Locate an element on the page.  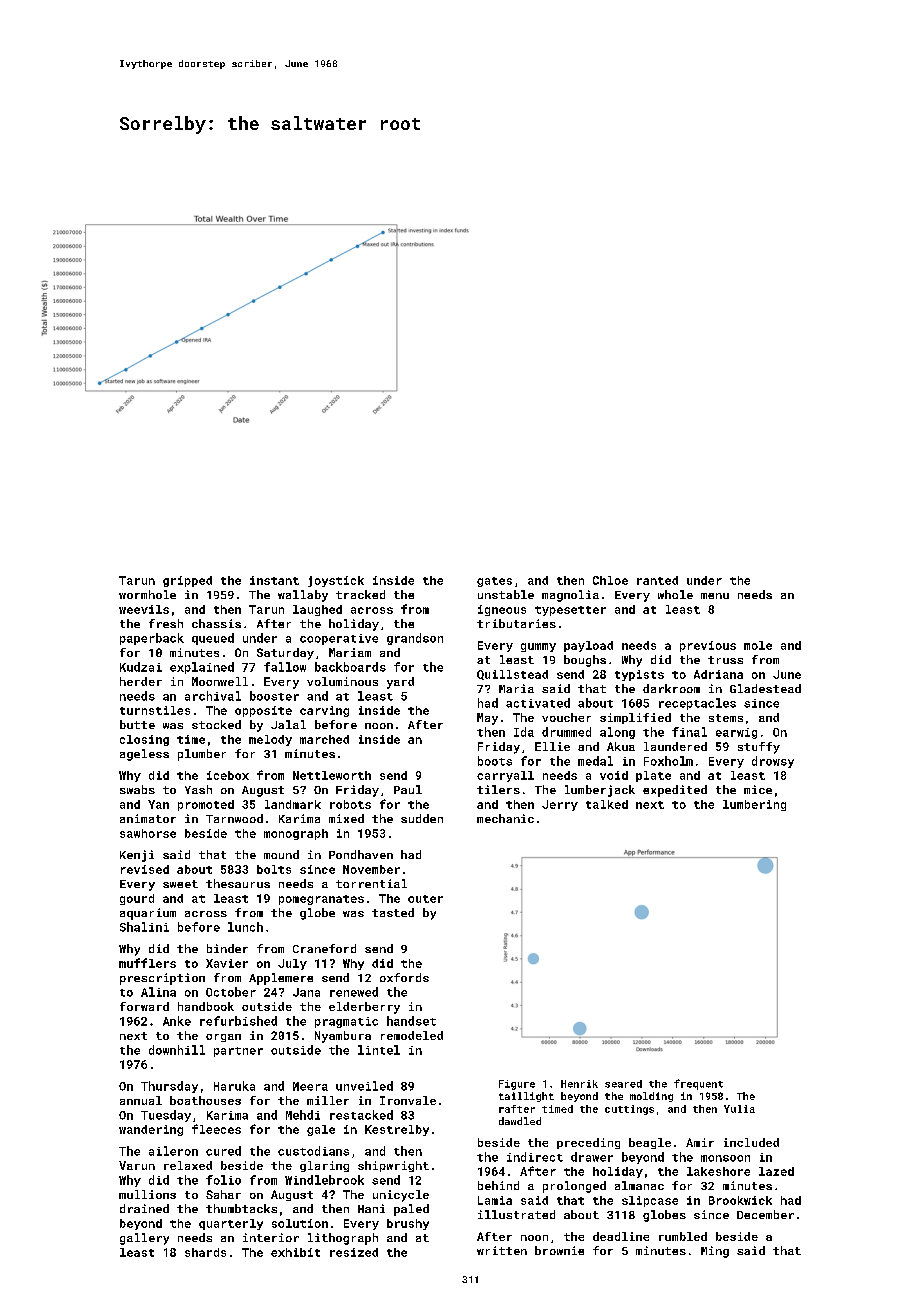
Sahar is located at coordinates (223, 1194).
